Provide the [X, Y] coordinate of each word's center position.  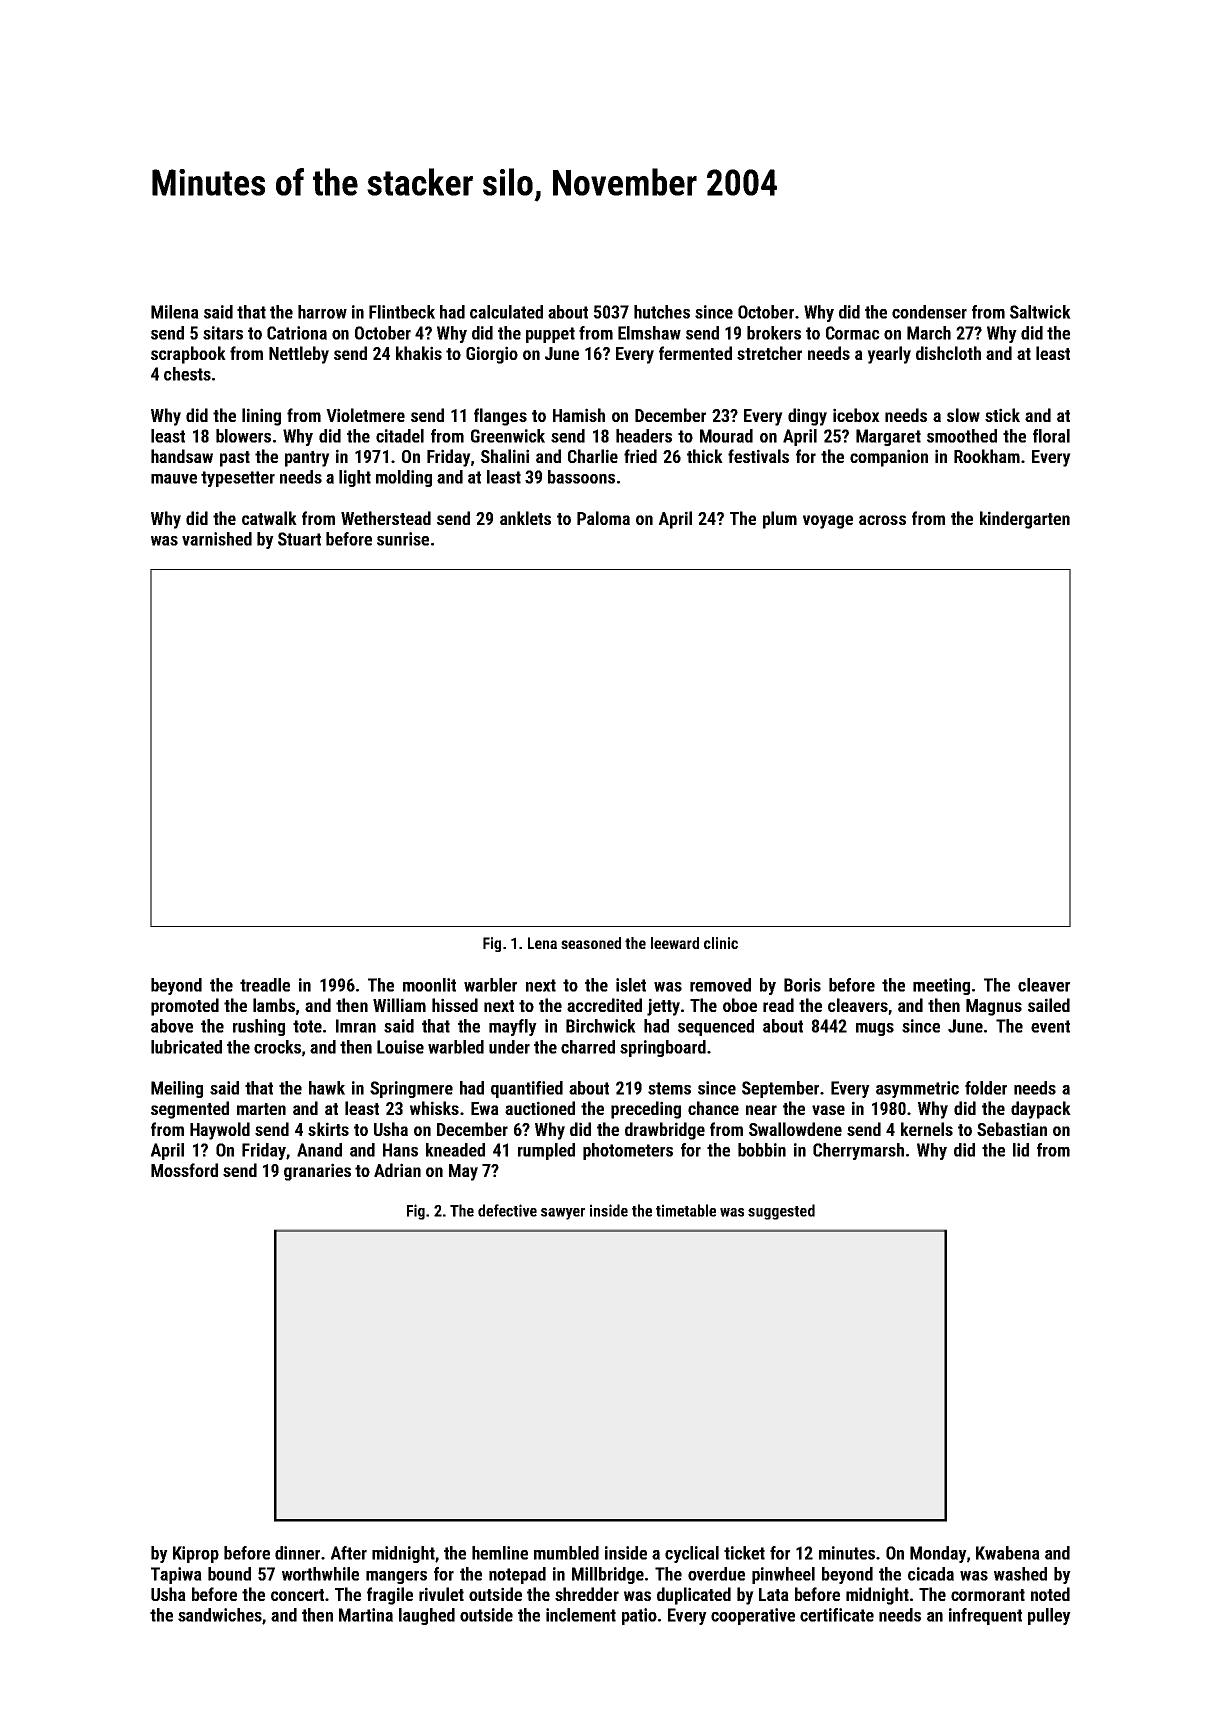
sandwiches [220, 1615]
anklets [525, 518]
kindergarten [1025, 520]
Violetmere [365, 415]
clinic [721, 943]
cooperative [753, 1616]
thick [705, 456]
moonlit [429, 985]
